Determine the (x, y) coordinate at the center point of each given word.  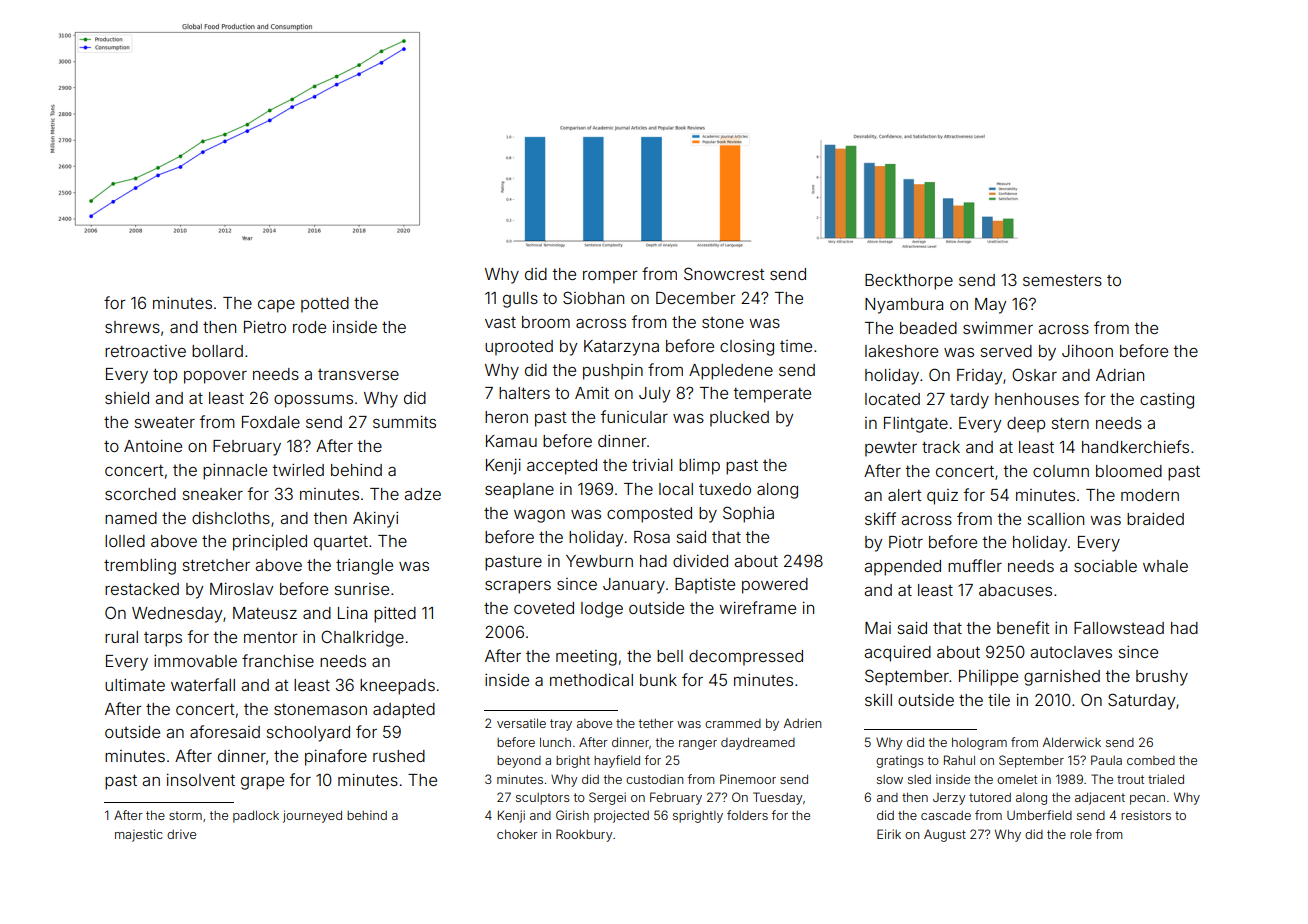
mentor (271, 637)
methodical (591, 680)
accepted (562, 467)
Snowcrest (724, 273)
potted (325, 305)
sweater (165, 422)
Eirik (889, 834)
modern (1150, 495)
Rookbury (584, 835)
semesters (1062, 280)
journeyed (312, 816)
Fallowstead (1119, 628)
